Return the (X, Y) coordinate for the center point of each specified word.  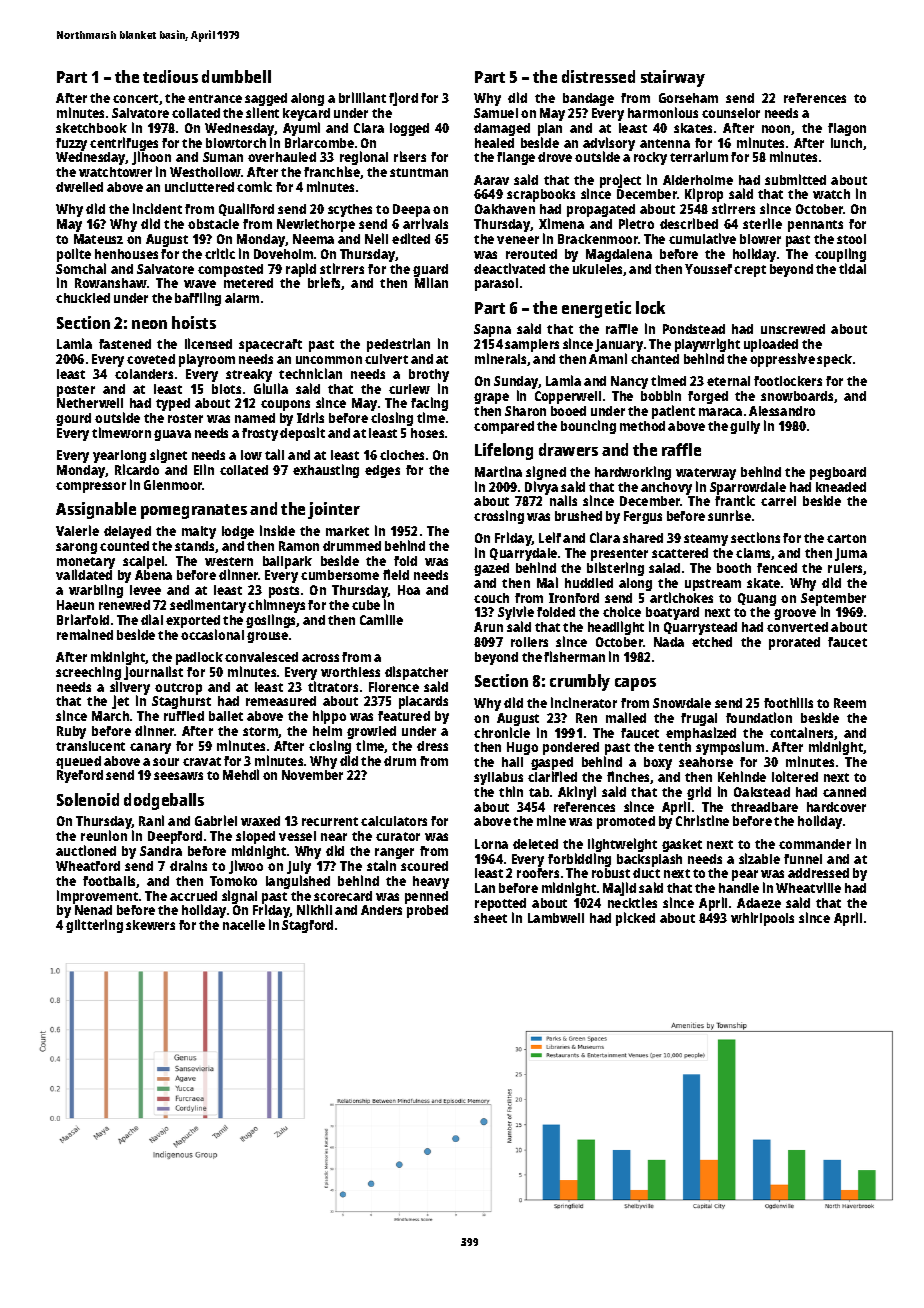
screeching (88, 673)
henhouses (126, 254)
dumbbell (236, 76)
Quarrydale (523, 554)
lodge (238, 532)
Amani (608, 358)
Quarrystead (700, 628)
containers (802, 733)
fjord (403, 99)
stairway (673, 78)
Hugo (522, 748)
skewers (150, 925)
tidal (852, 268)
